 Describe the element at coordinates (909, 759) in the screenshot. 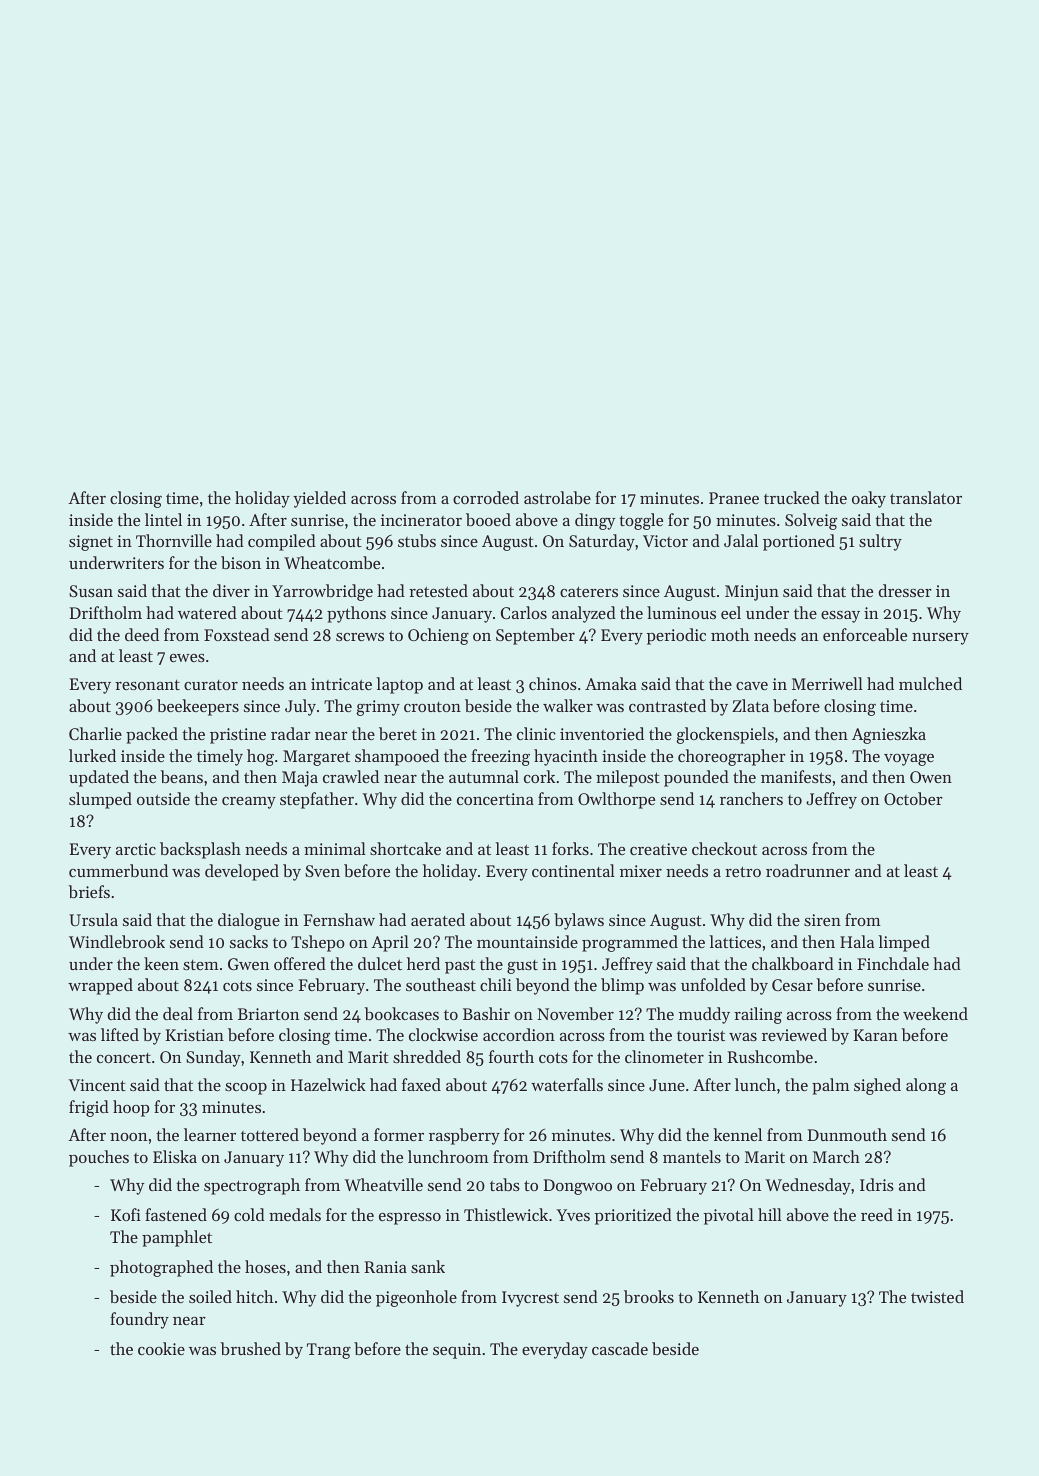

I see `voyage` at that location.
